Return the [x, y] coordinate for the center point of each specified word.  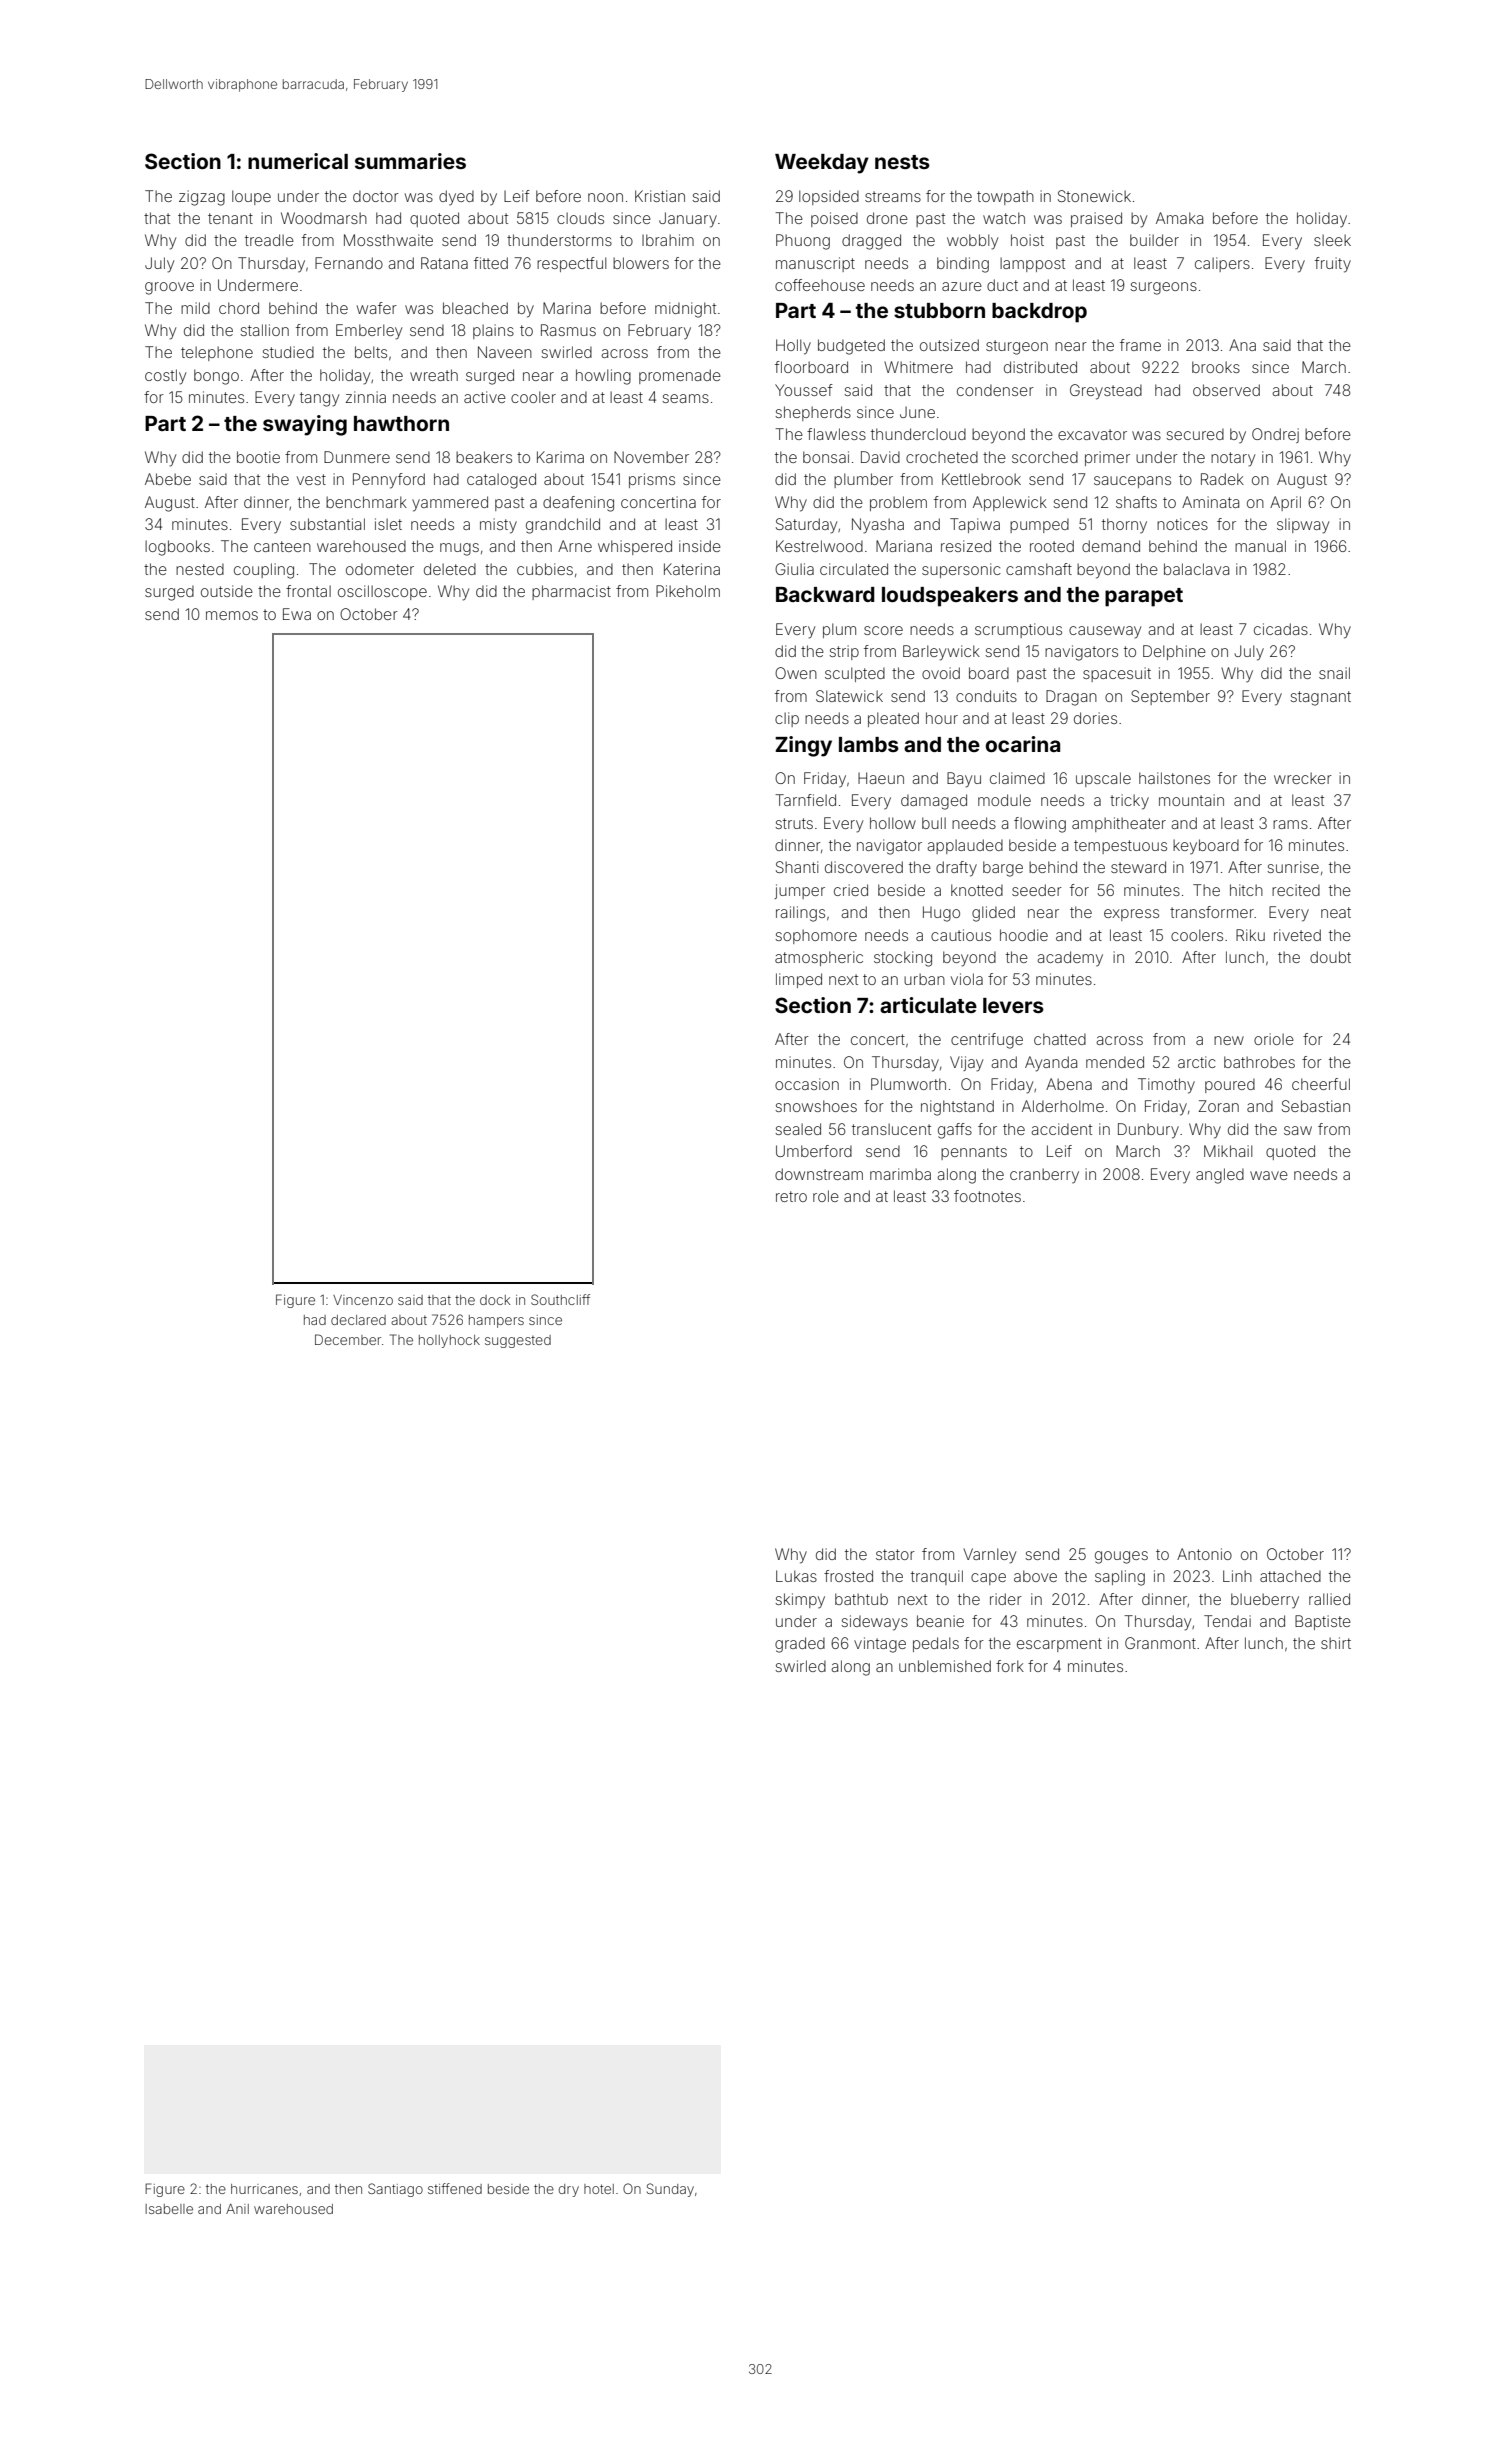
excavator [1092, 434]
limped [799, 980]
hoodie [1024, 935]
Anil [237, 2209]
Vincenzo [363, 1300]
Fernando [349, 263]
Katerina [692, 569]
